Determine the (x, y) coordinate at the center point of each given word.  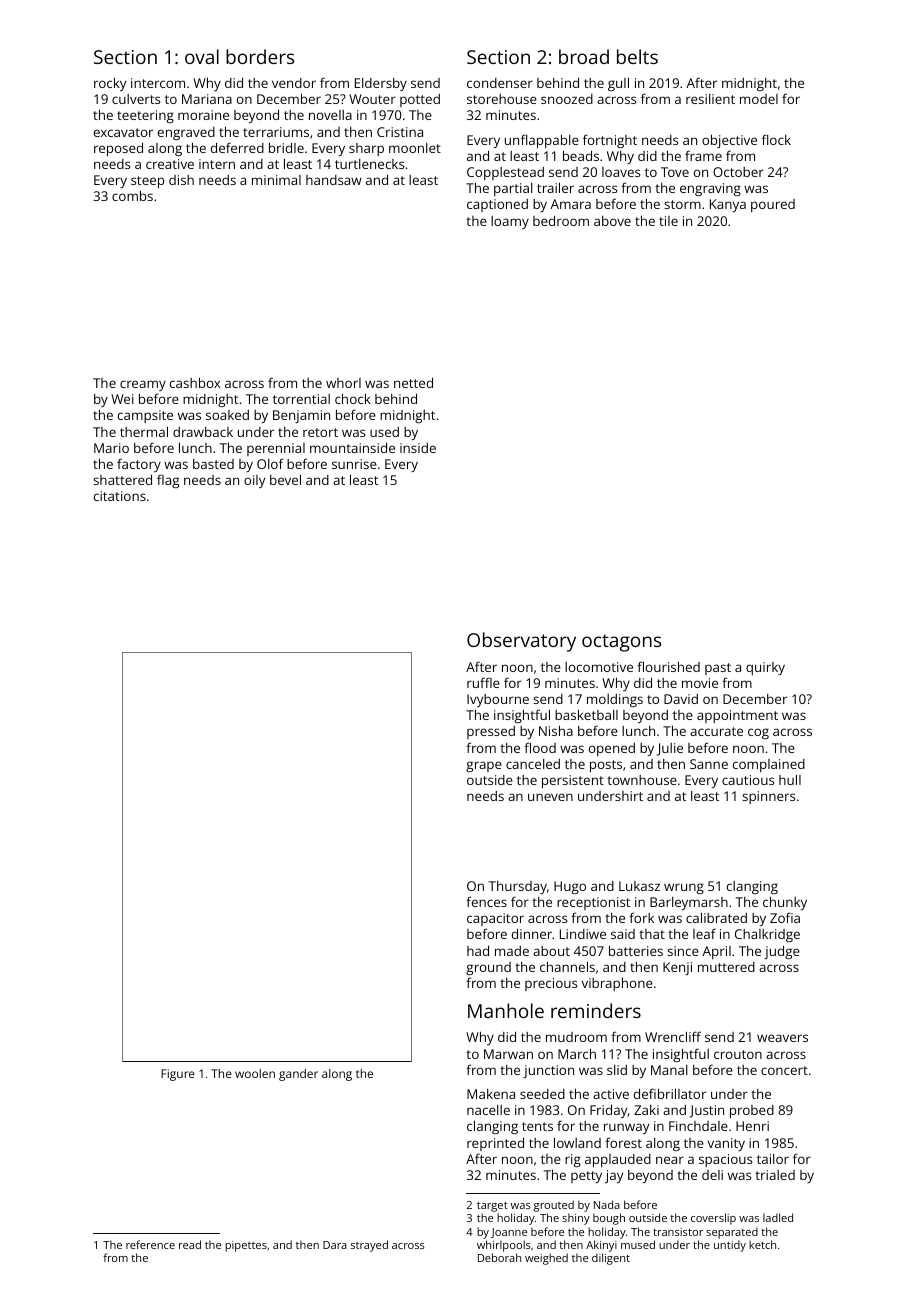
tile (668, 221)
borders (260, 56)
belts (637, 56)
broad (584, 56)
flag (168, 481)
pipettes (246, 1246)
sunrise (354, 464)
